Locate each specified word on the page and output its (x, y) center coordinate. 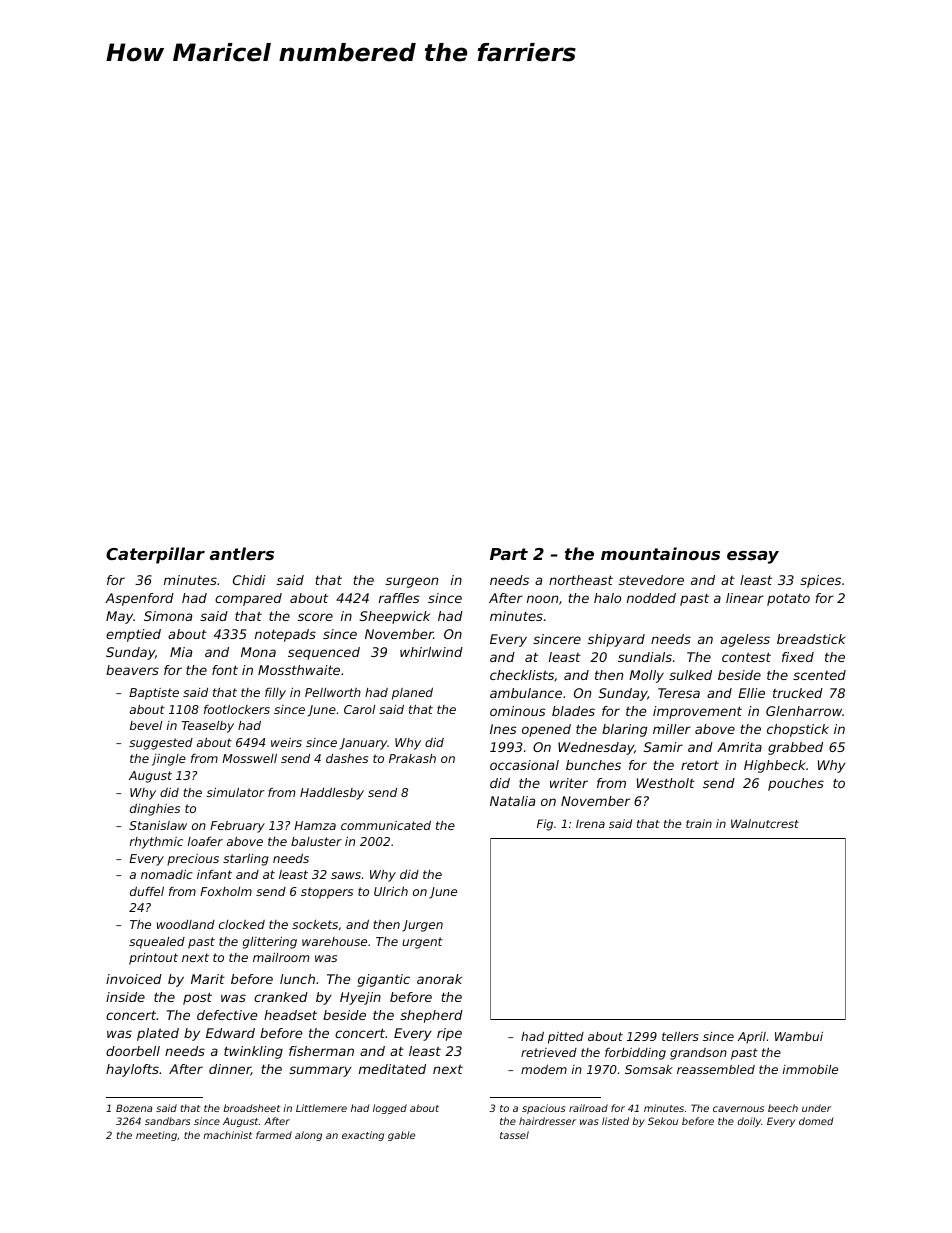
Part (509, 554)
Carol (359, 709)
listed (615, 1121)
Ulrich (391, 891)
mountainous (660, 553)
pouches (796, 784)
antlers (242, 553)
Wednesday (596, 748)
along (308, 1136)
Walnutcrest (765, 823)
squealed (157, 943)
